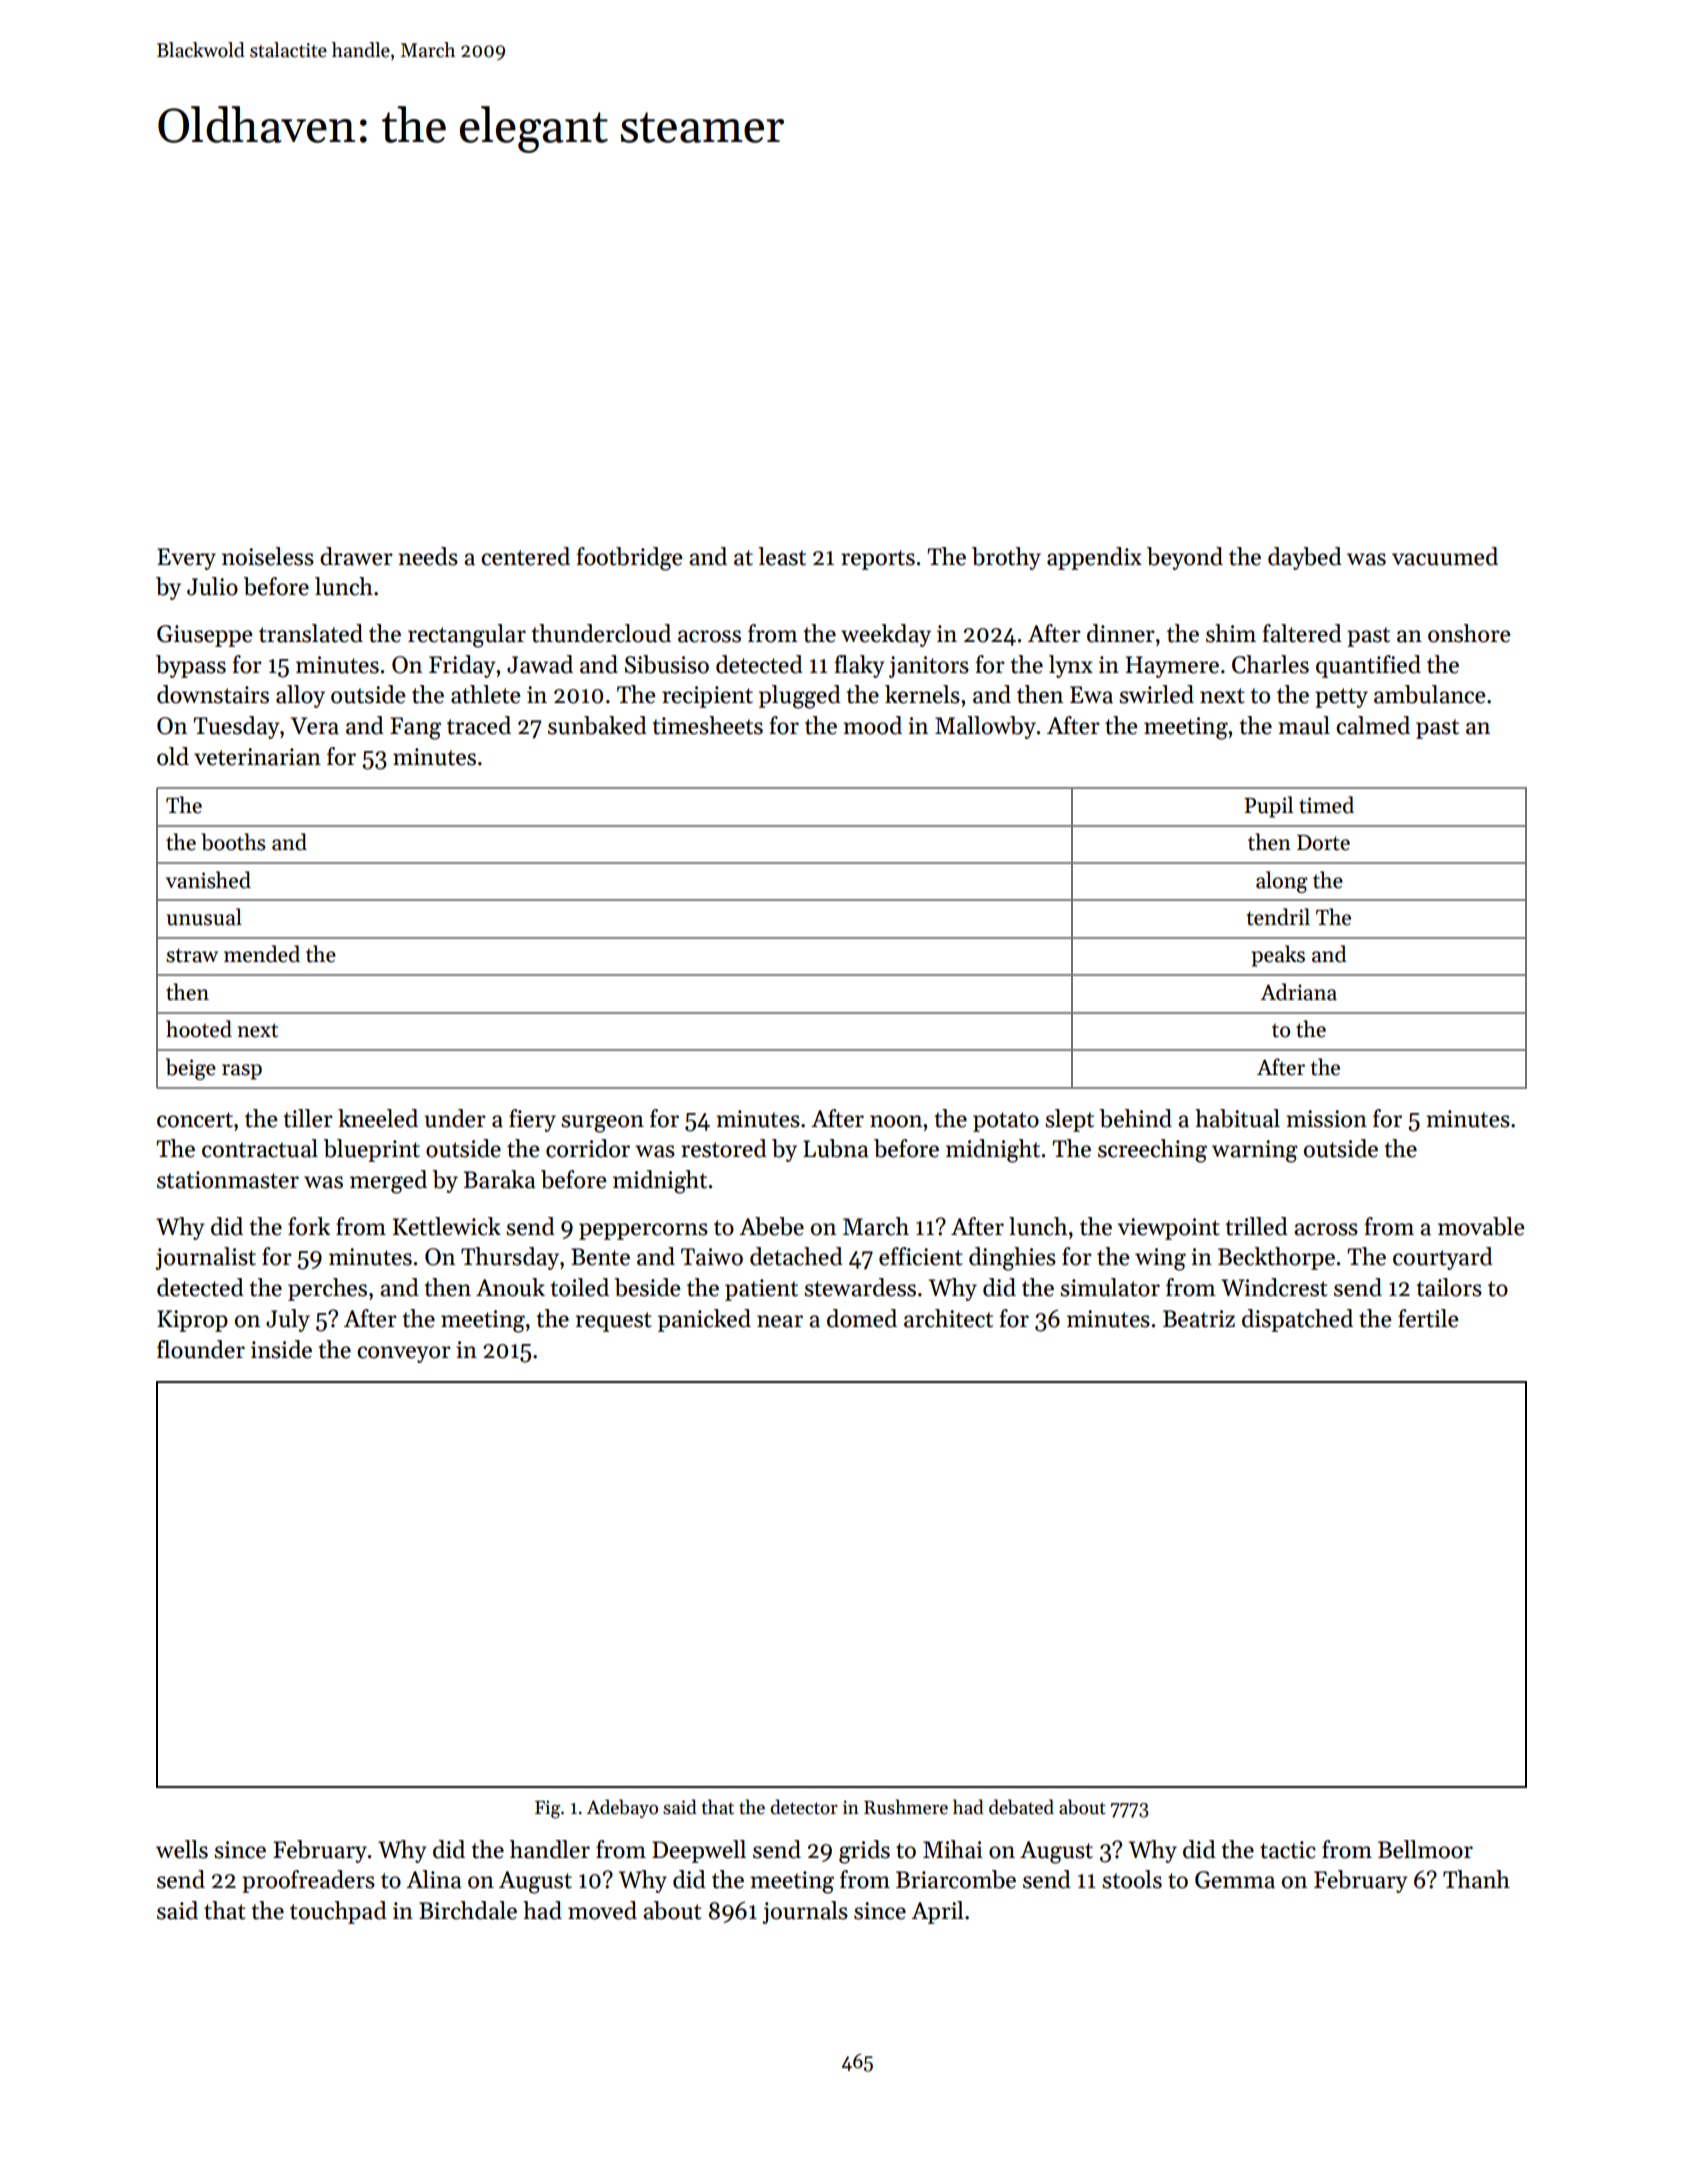 This page has height=2178, width=1683. Describe the element at coordinates (906, 1807) in the page. I see `Rushmere` at that location.
